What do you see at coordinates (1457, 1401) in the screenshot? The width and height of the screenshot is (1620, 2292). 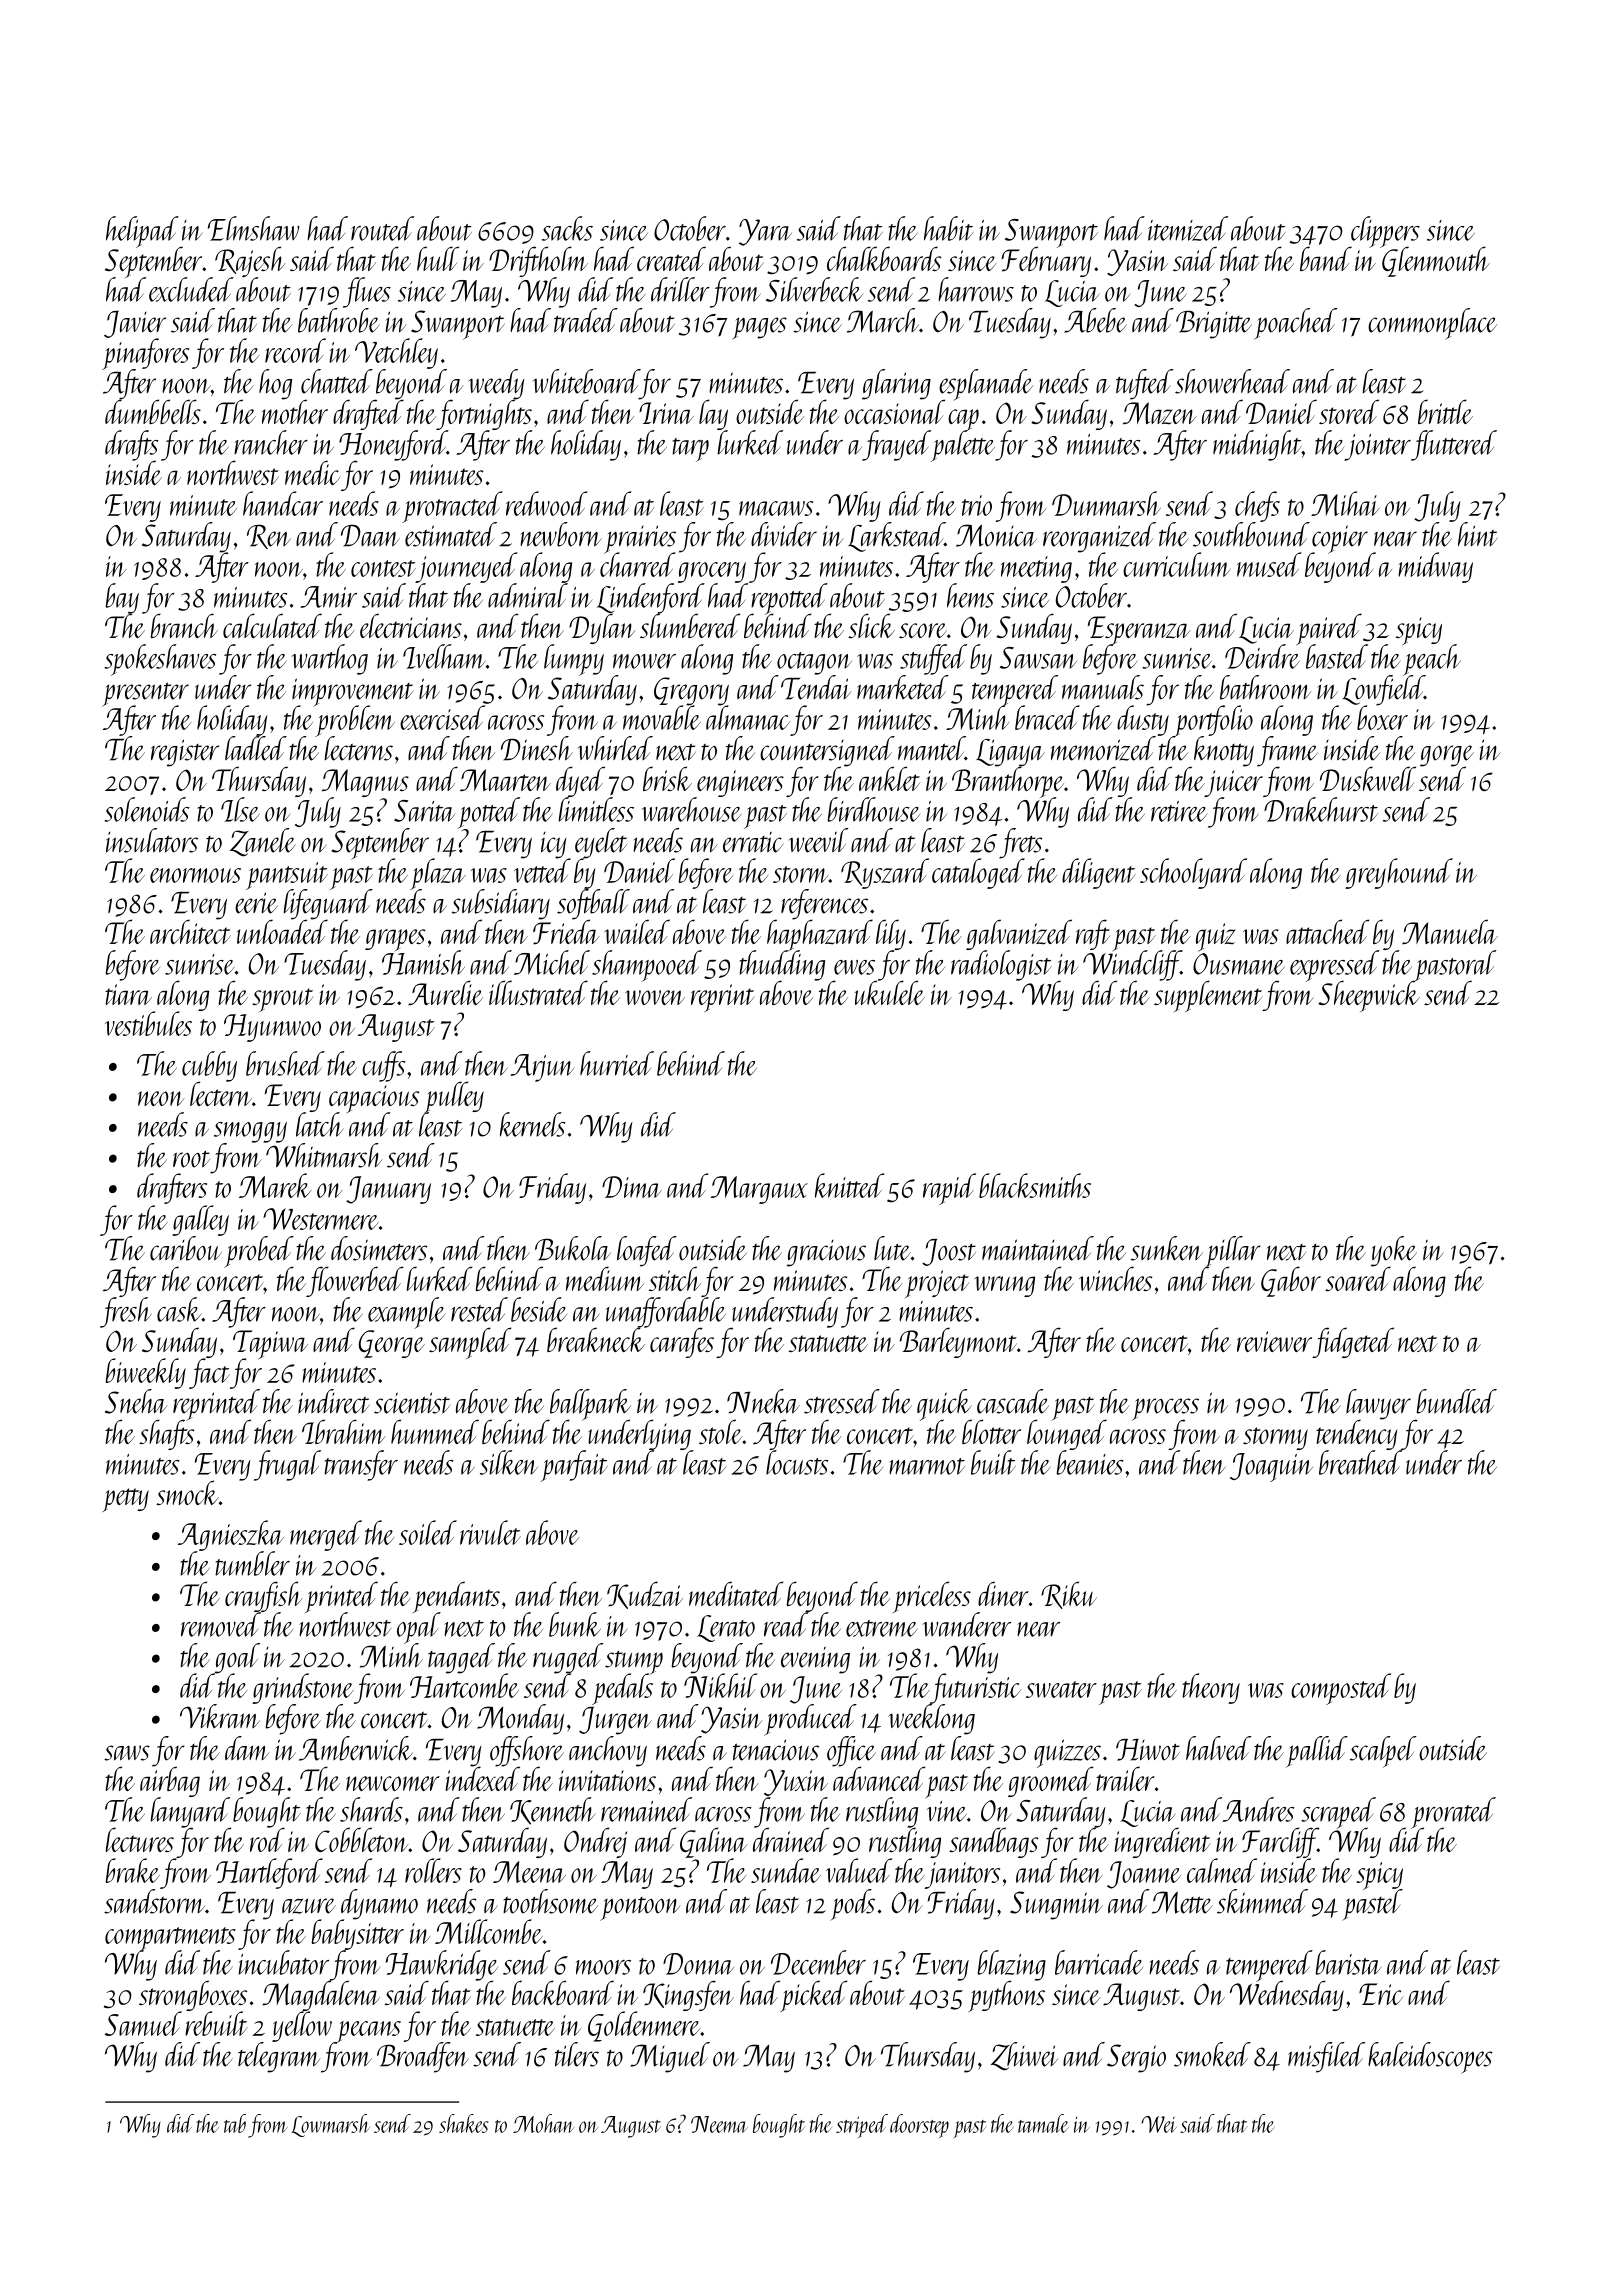 I see `bundled` at bounding box center [1457, 1401].
